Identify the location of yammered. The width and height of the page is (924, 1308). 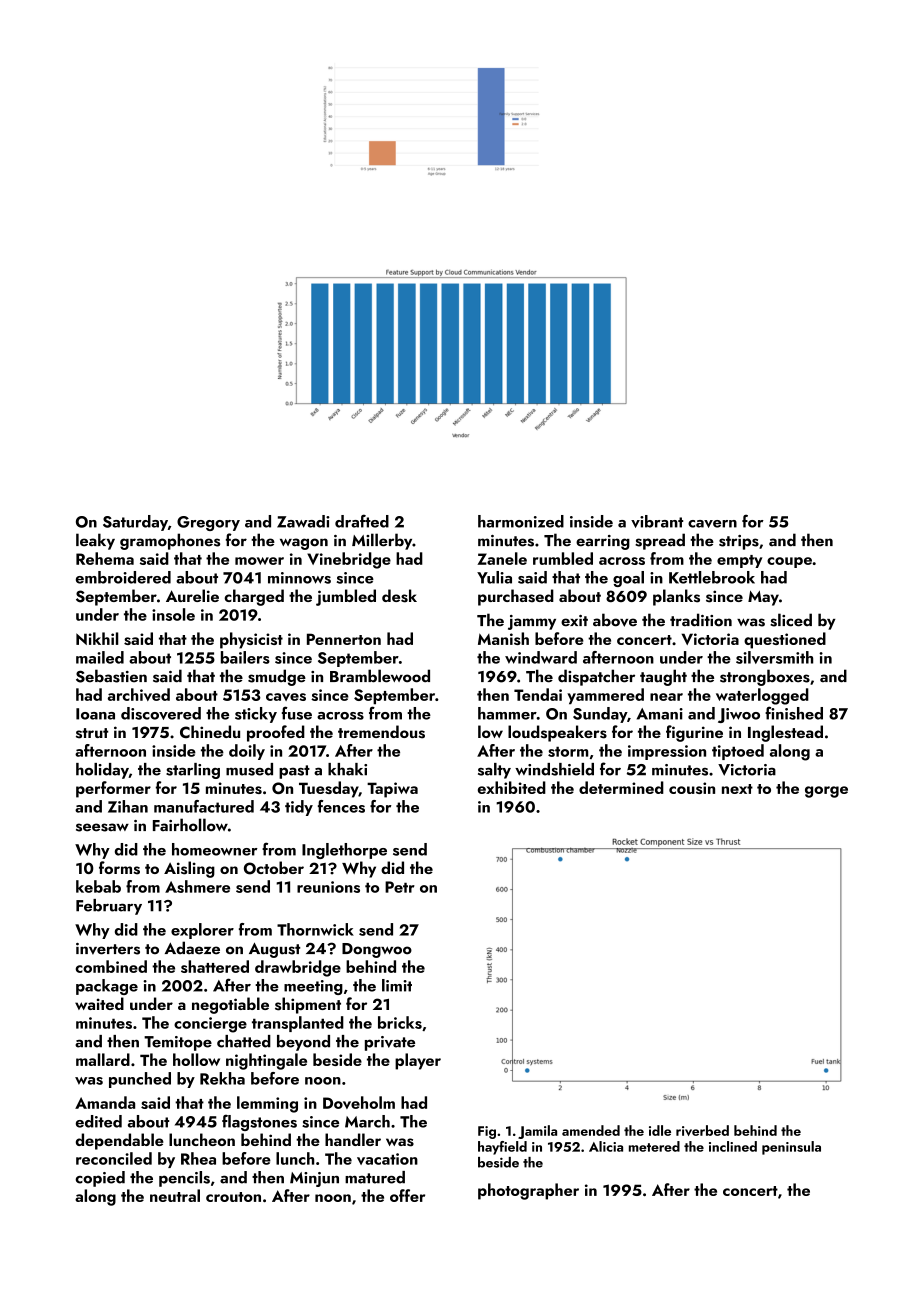
(605, 696).
